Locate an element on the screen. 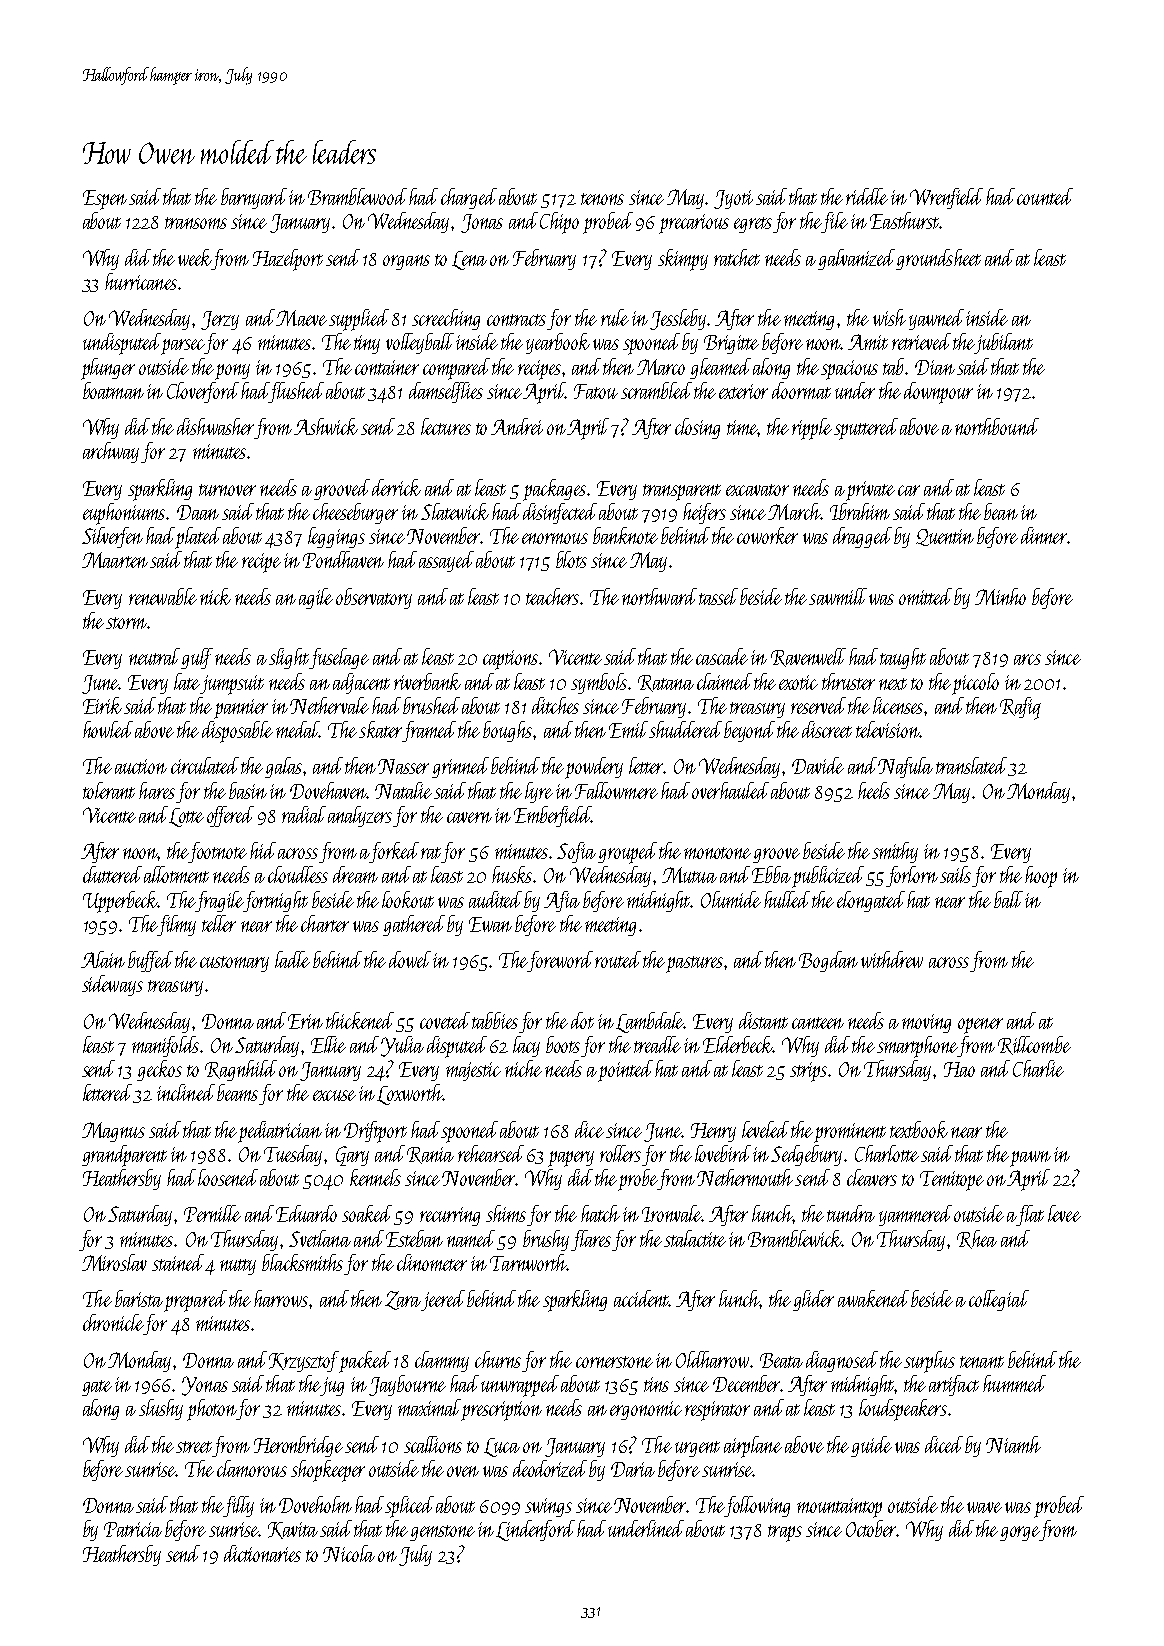 Image resolution: width=1164 pixels, height=1646 pixels. Rafiq is located at coordinates (1020, 708).
